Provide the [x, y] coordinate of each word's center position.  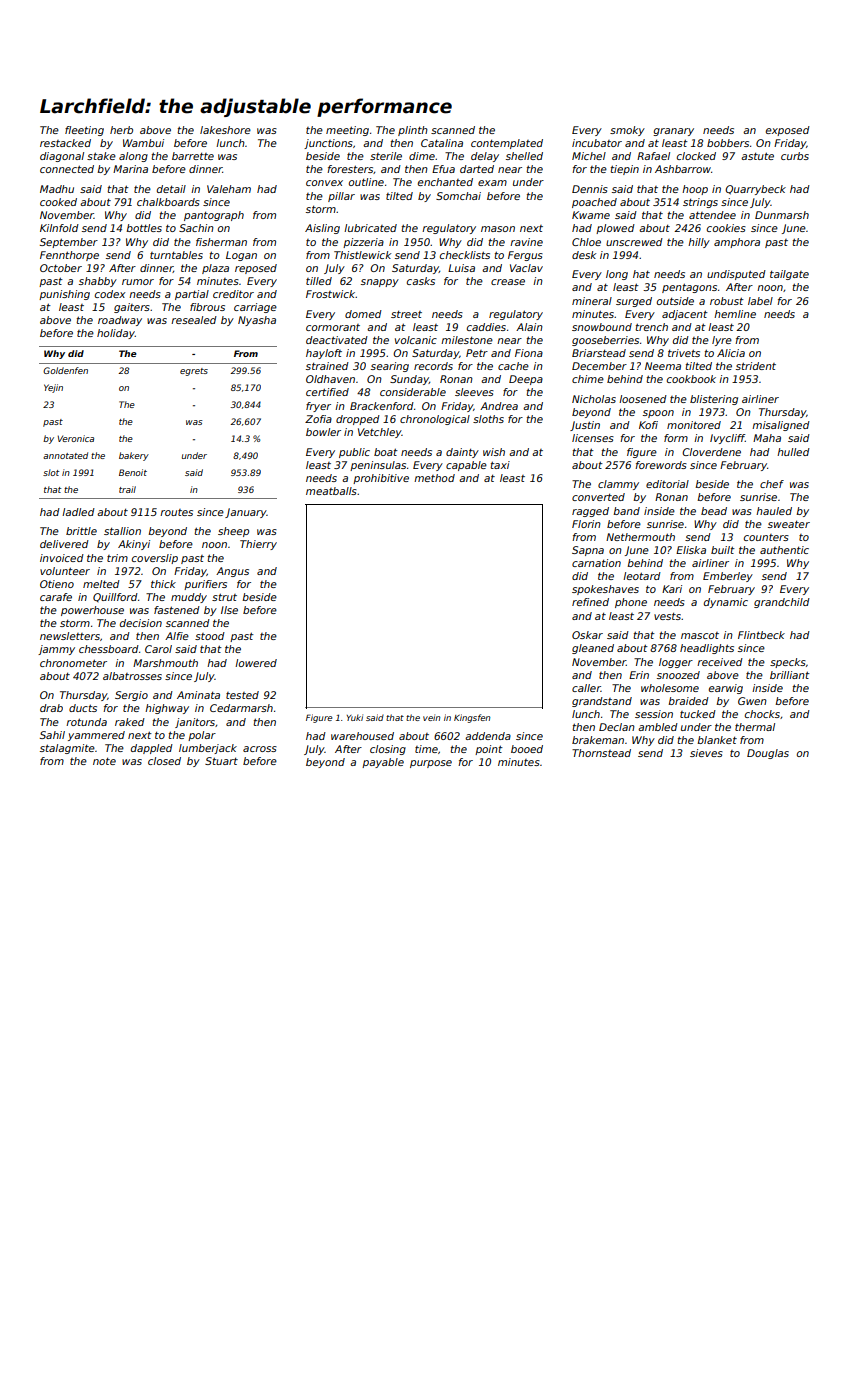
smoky [627, 131]
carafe [56, 597]
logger [676, 663]
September [69, 243]
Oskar [587, 635]
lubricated [370, 228]
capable [466, 466]
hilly [699, 243]
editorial [667, 484]
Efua [443, 169]
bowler [323, 432]
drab [51, 708]
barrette [193, 156]
